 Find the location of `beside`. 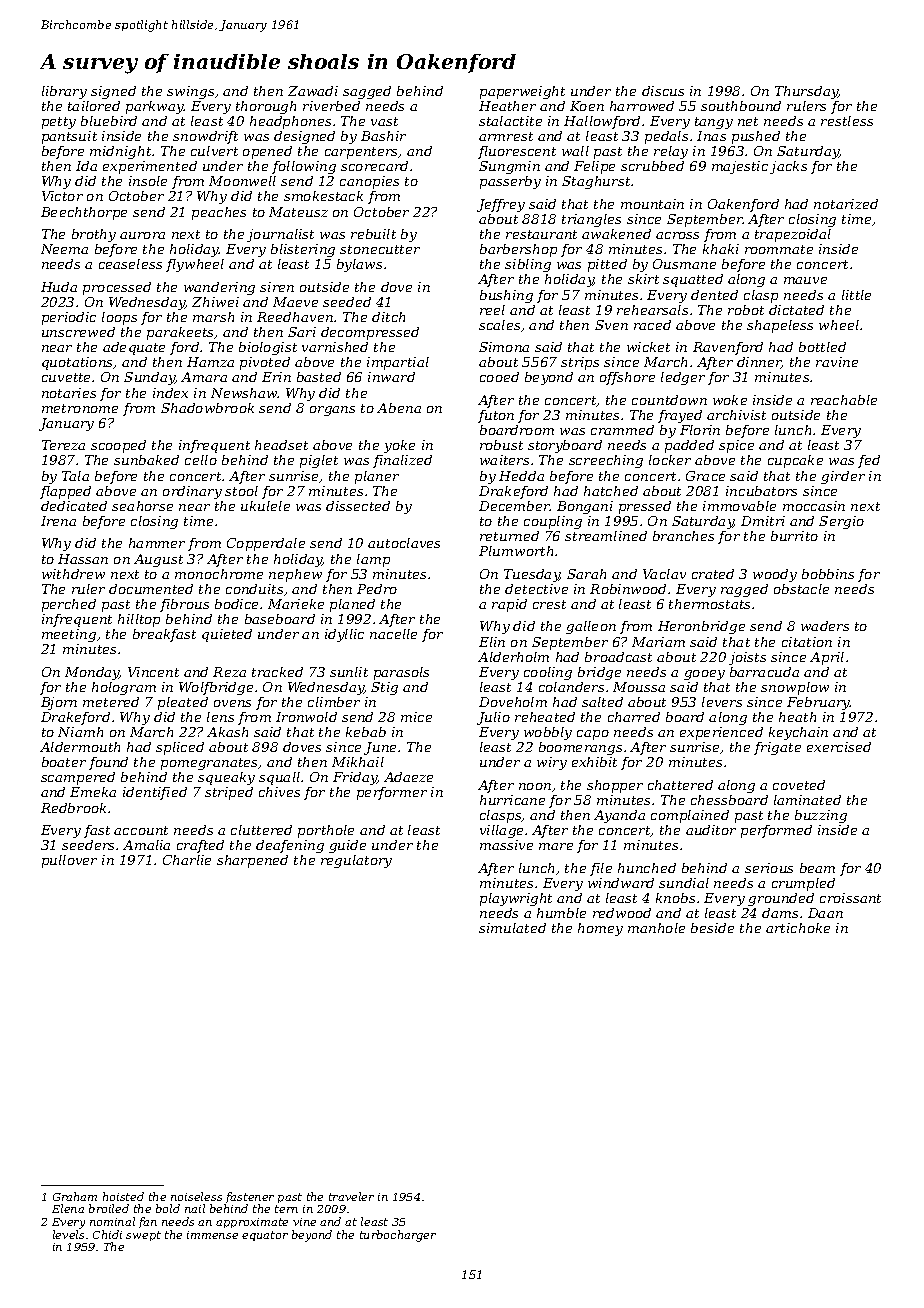

beside is located at coordinates (712, 928).
